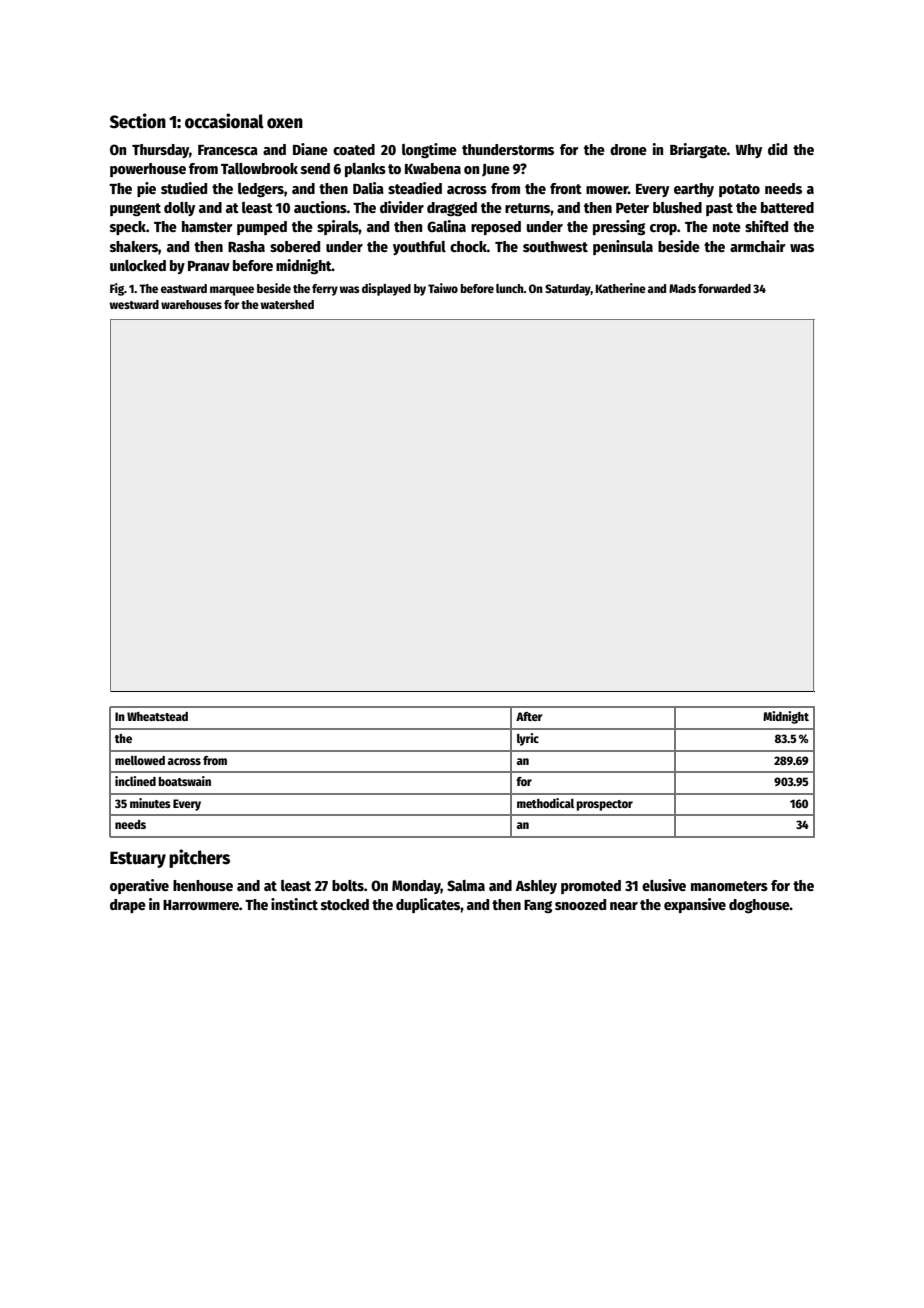 The image size is (924, 1308). I want to click on promoted, so click(591, 887).
